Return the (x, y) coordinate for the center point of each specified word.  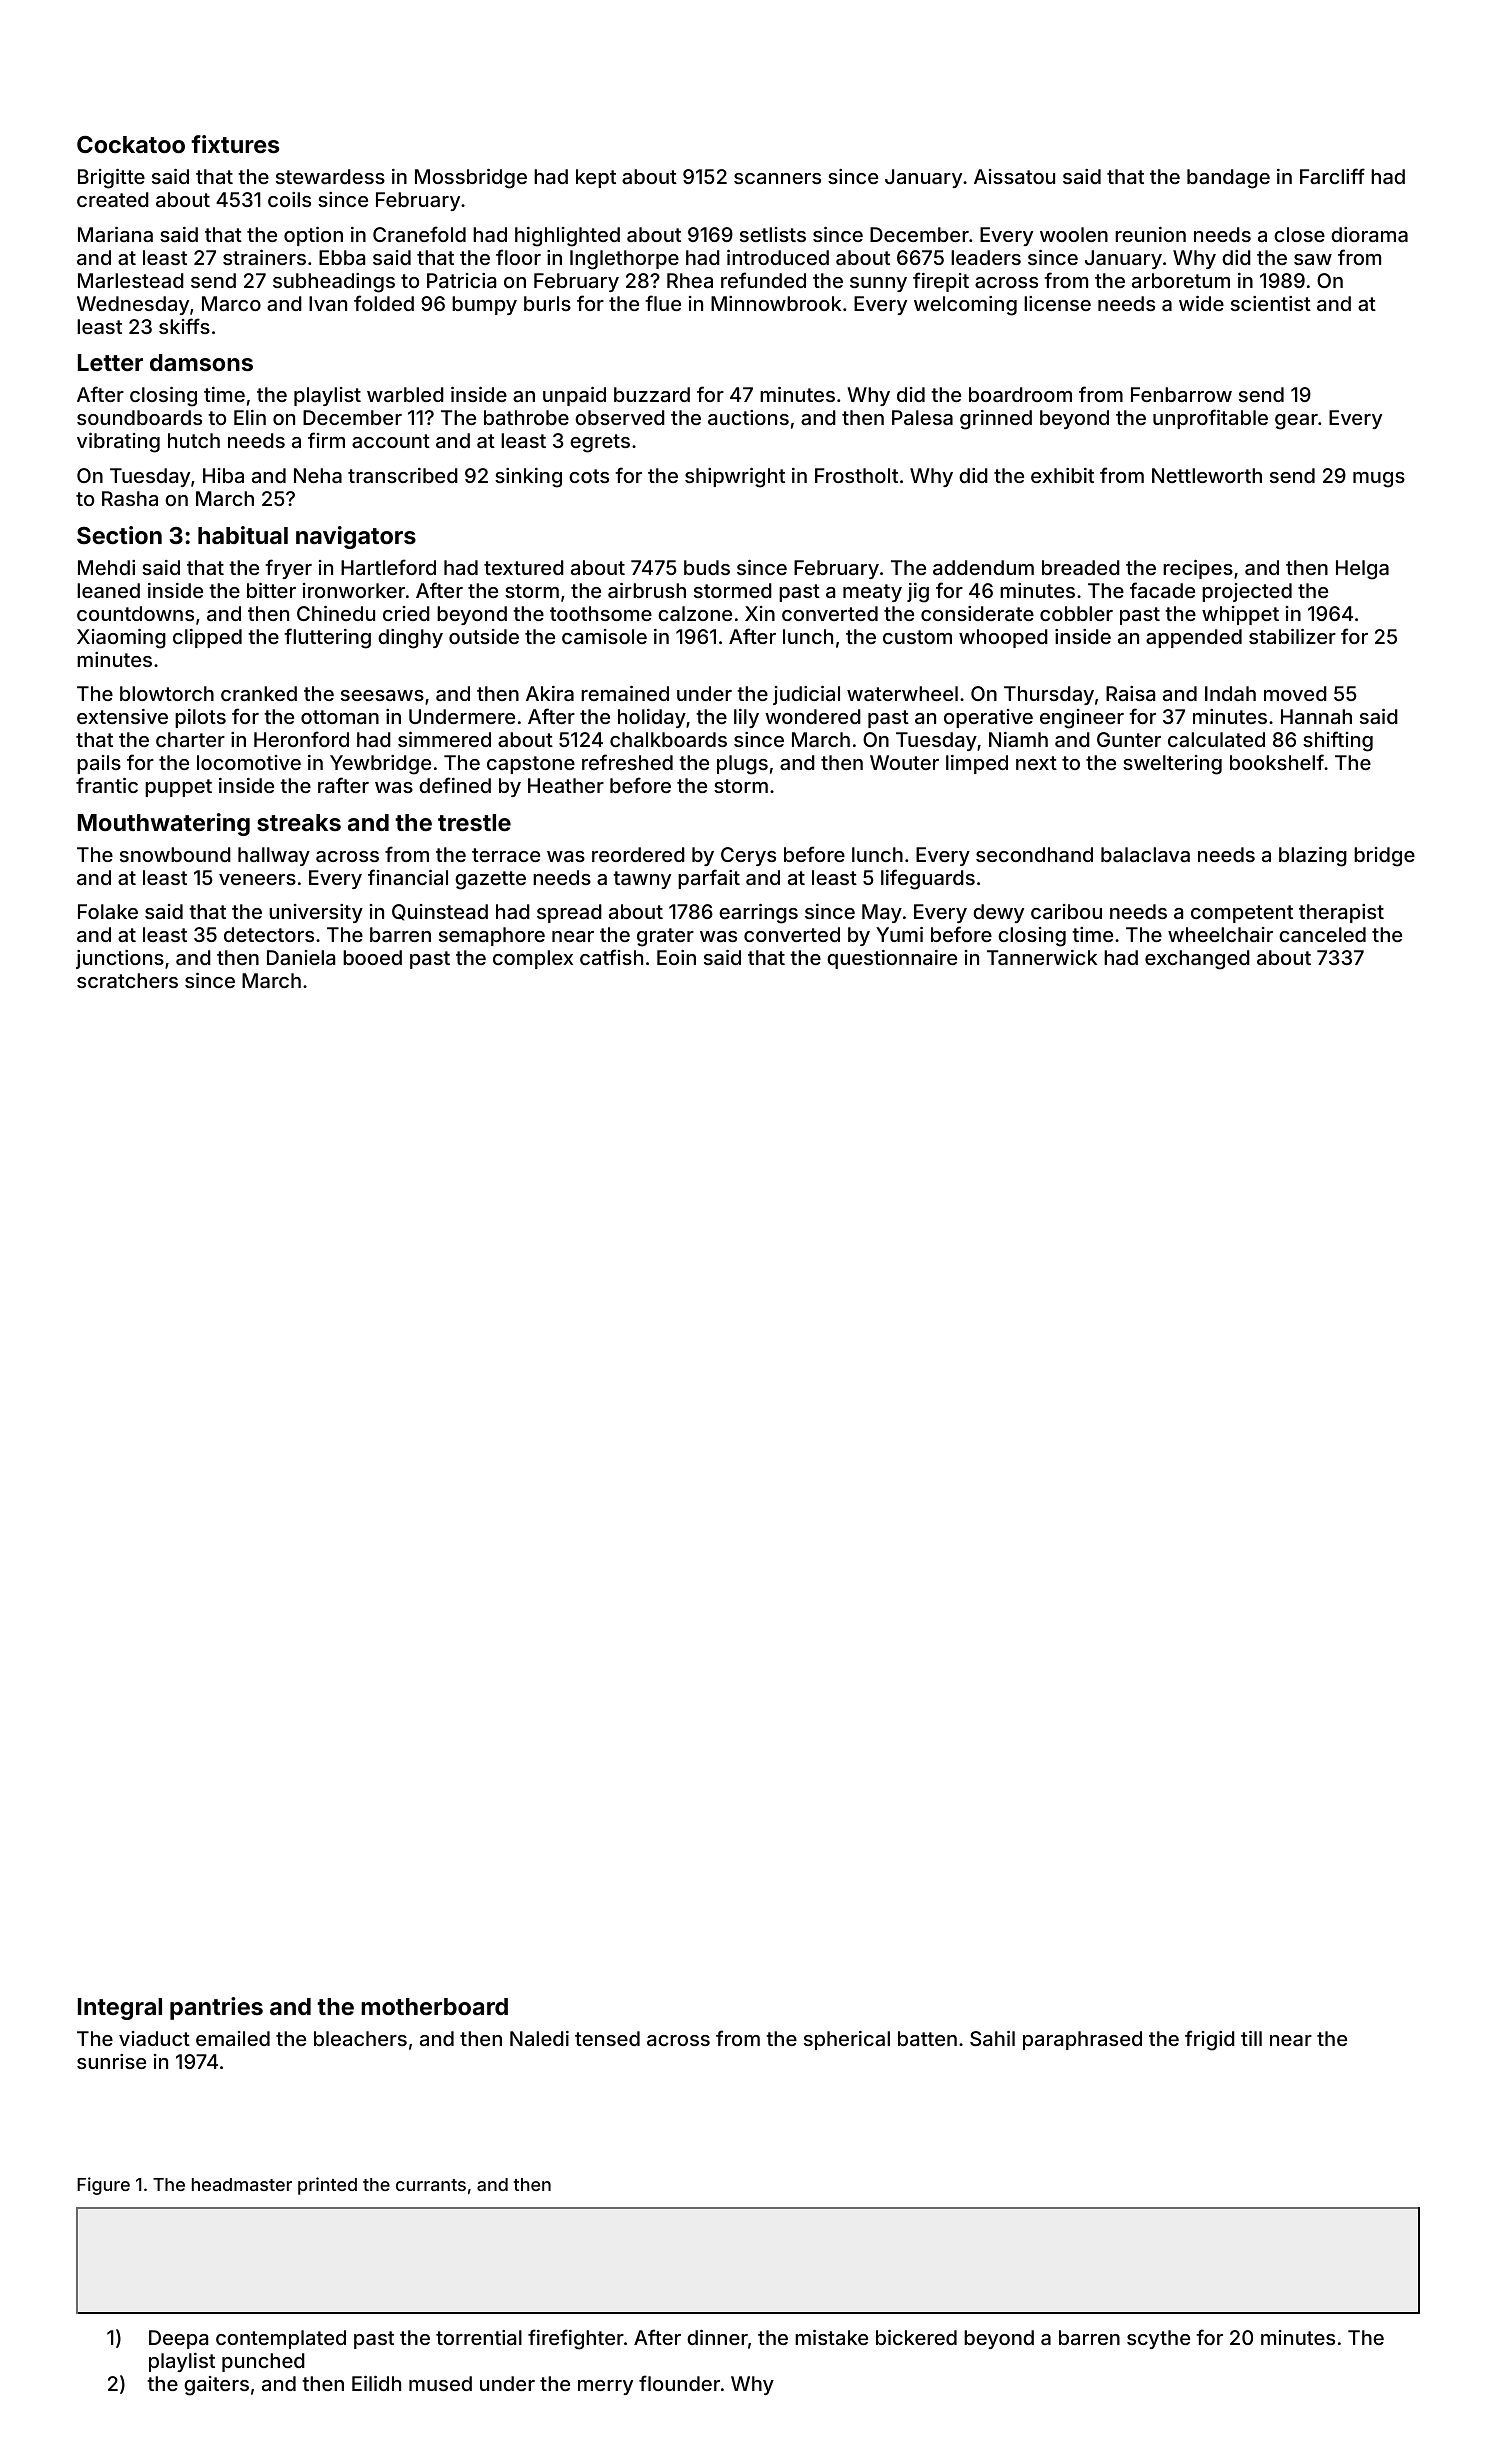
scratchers (127, 980)
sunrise (111, 2061)
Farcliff (1332, 176)
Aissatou (1014, 176)
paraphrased (1082, 2040)
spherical (847, 2040)
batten (927, 2038)
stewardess (330, 176)
